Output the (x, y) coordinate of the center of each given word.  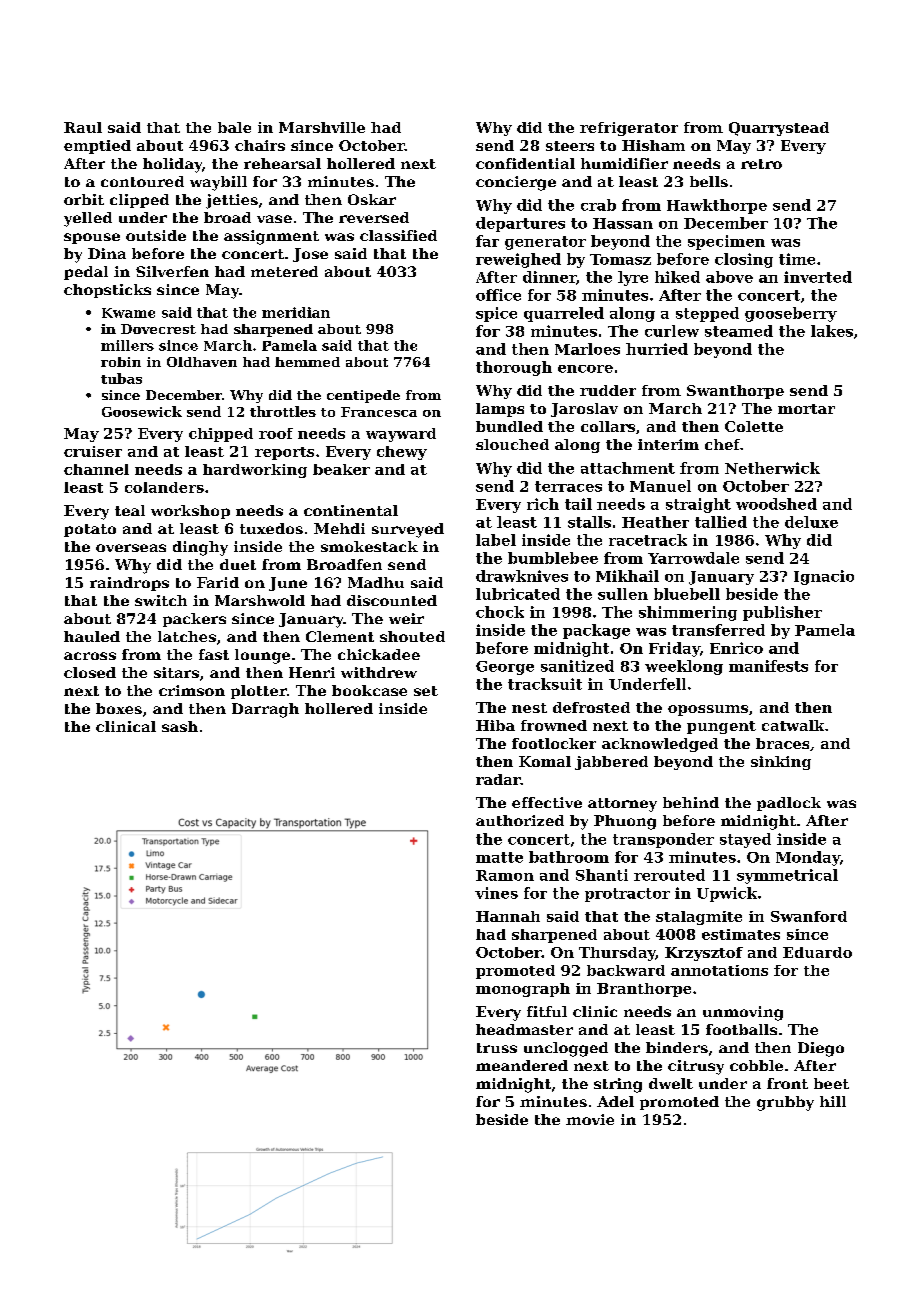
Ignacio (824, 577)
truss (497, 1048)
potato (90, 530)
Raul (83, 127)
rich (543, 504)
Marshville (322, 127)
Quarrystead (779, 129)
